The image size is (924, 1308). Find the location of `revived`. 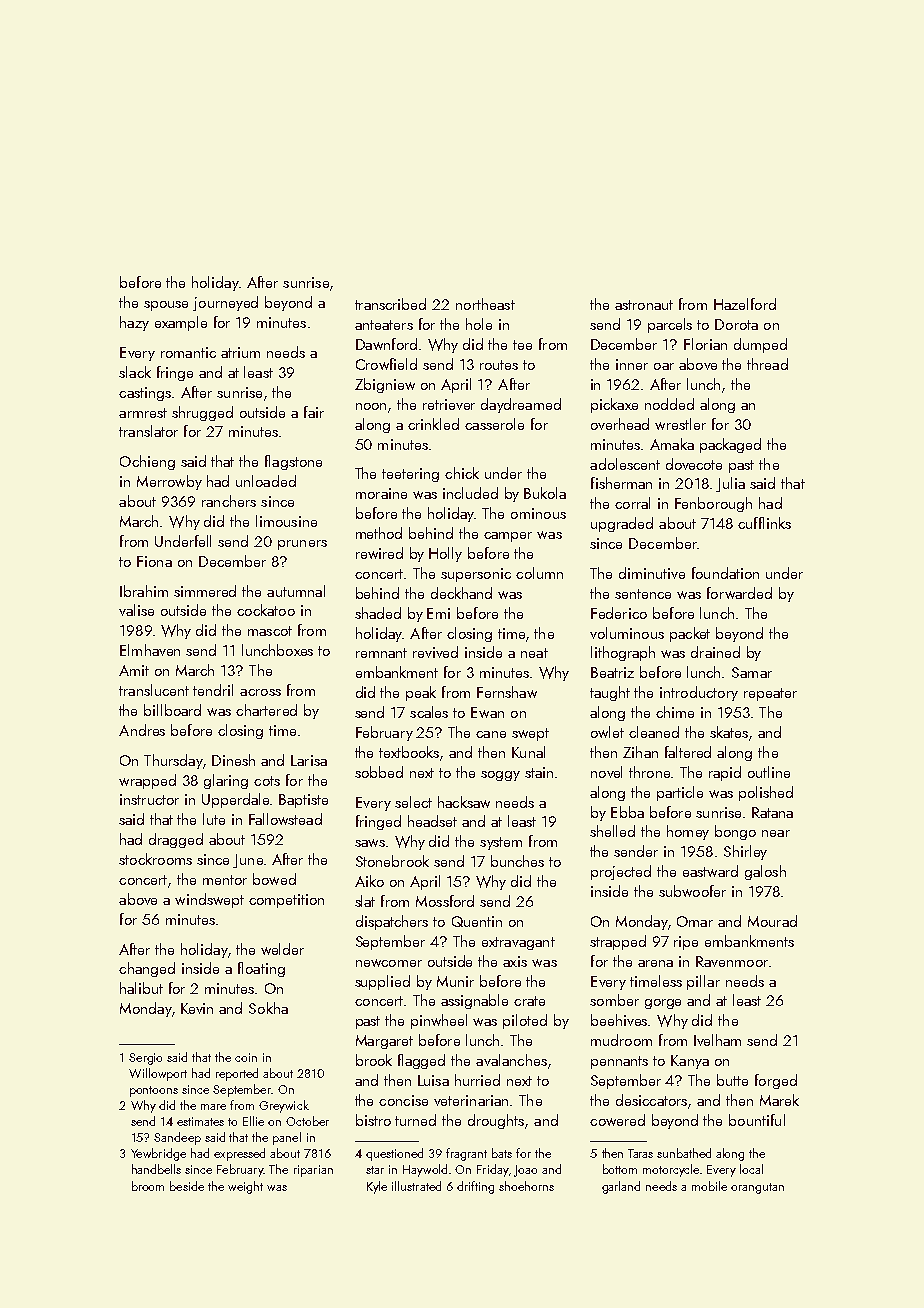

revived is located at coordinates (435, 652).
